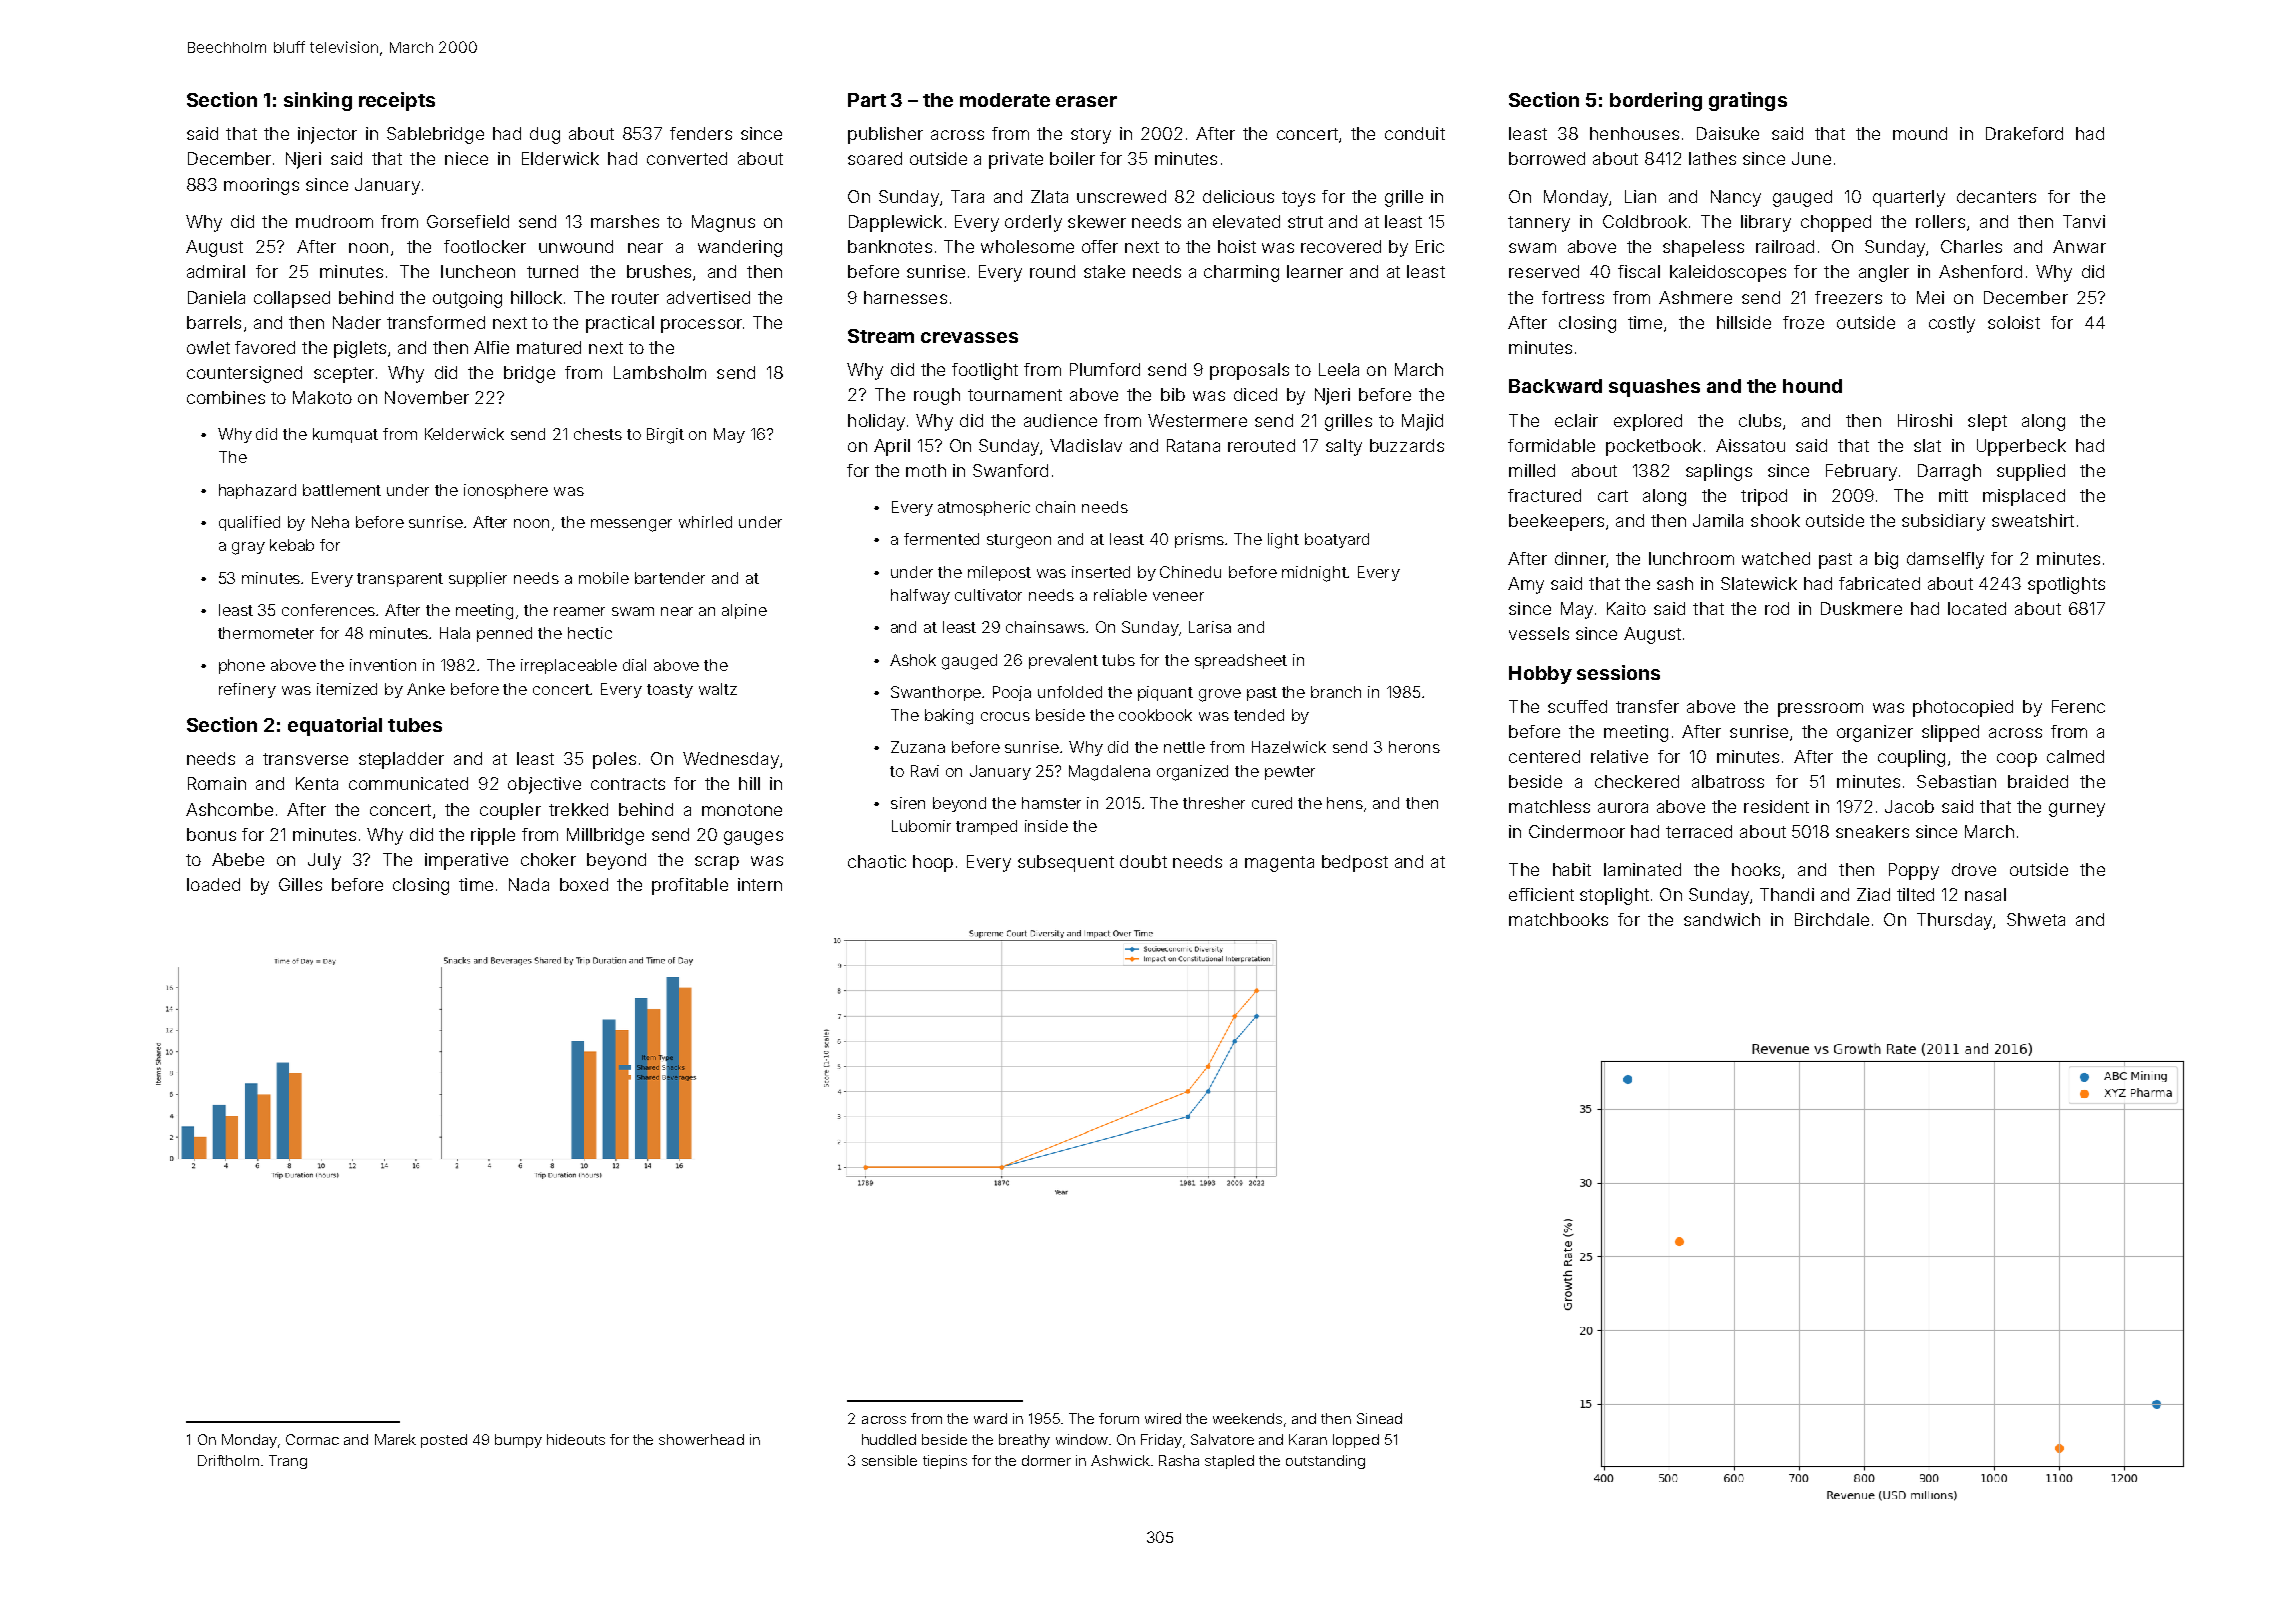 Image resolution: width=2292 pixels, height=1620 pixels. I want to click on transfer, so click(1647, 706).
